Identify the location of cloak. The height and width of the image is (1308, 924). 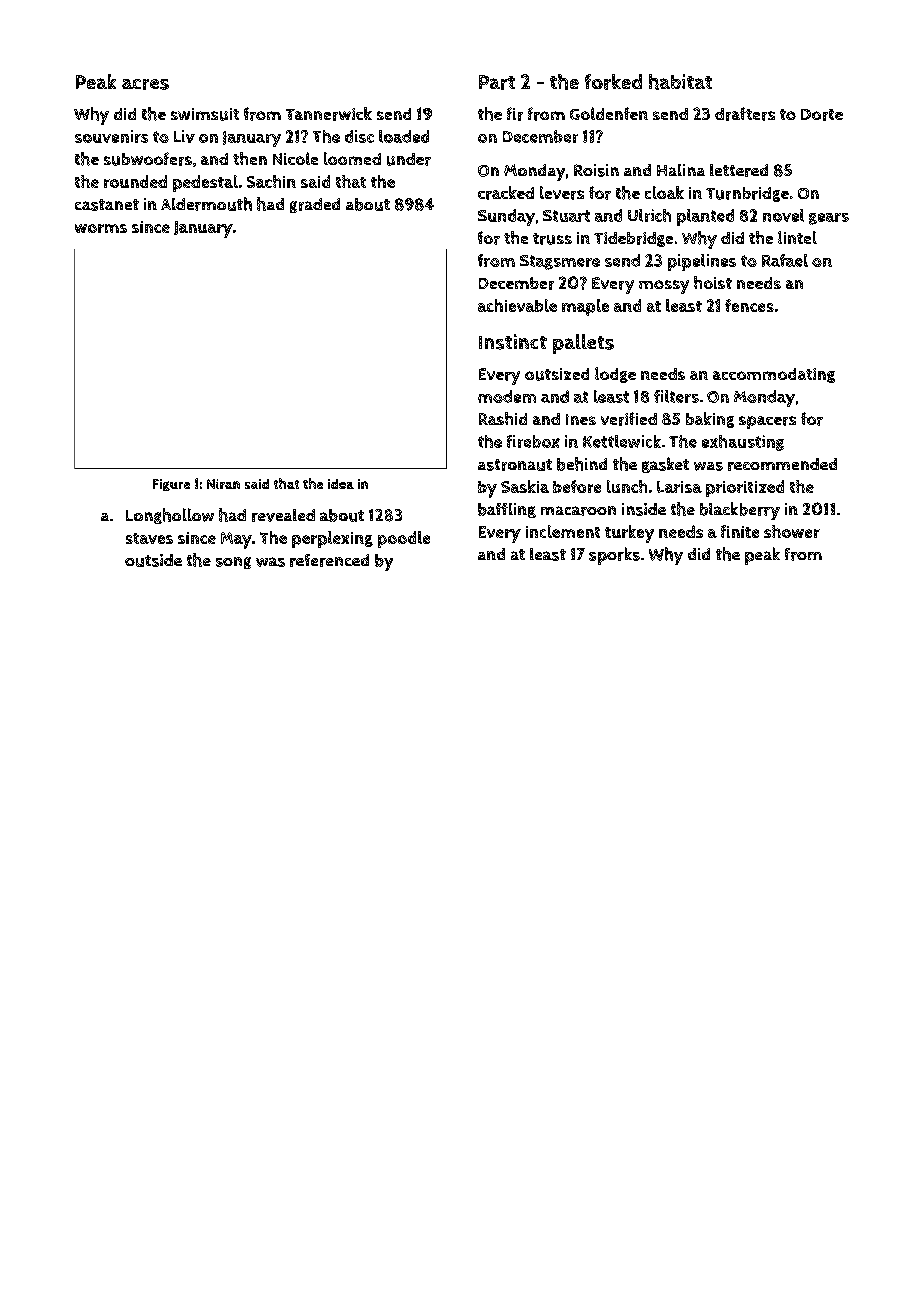
(664, 192).
